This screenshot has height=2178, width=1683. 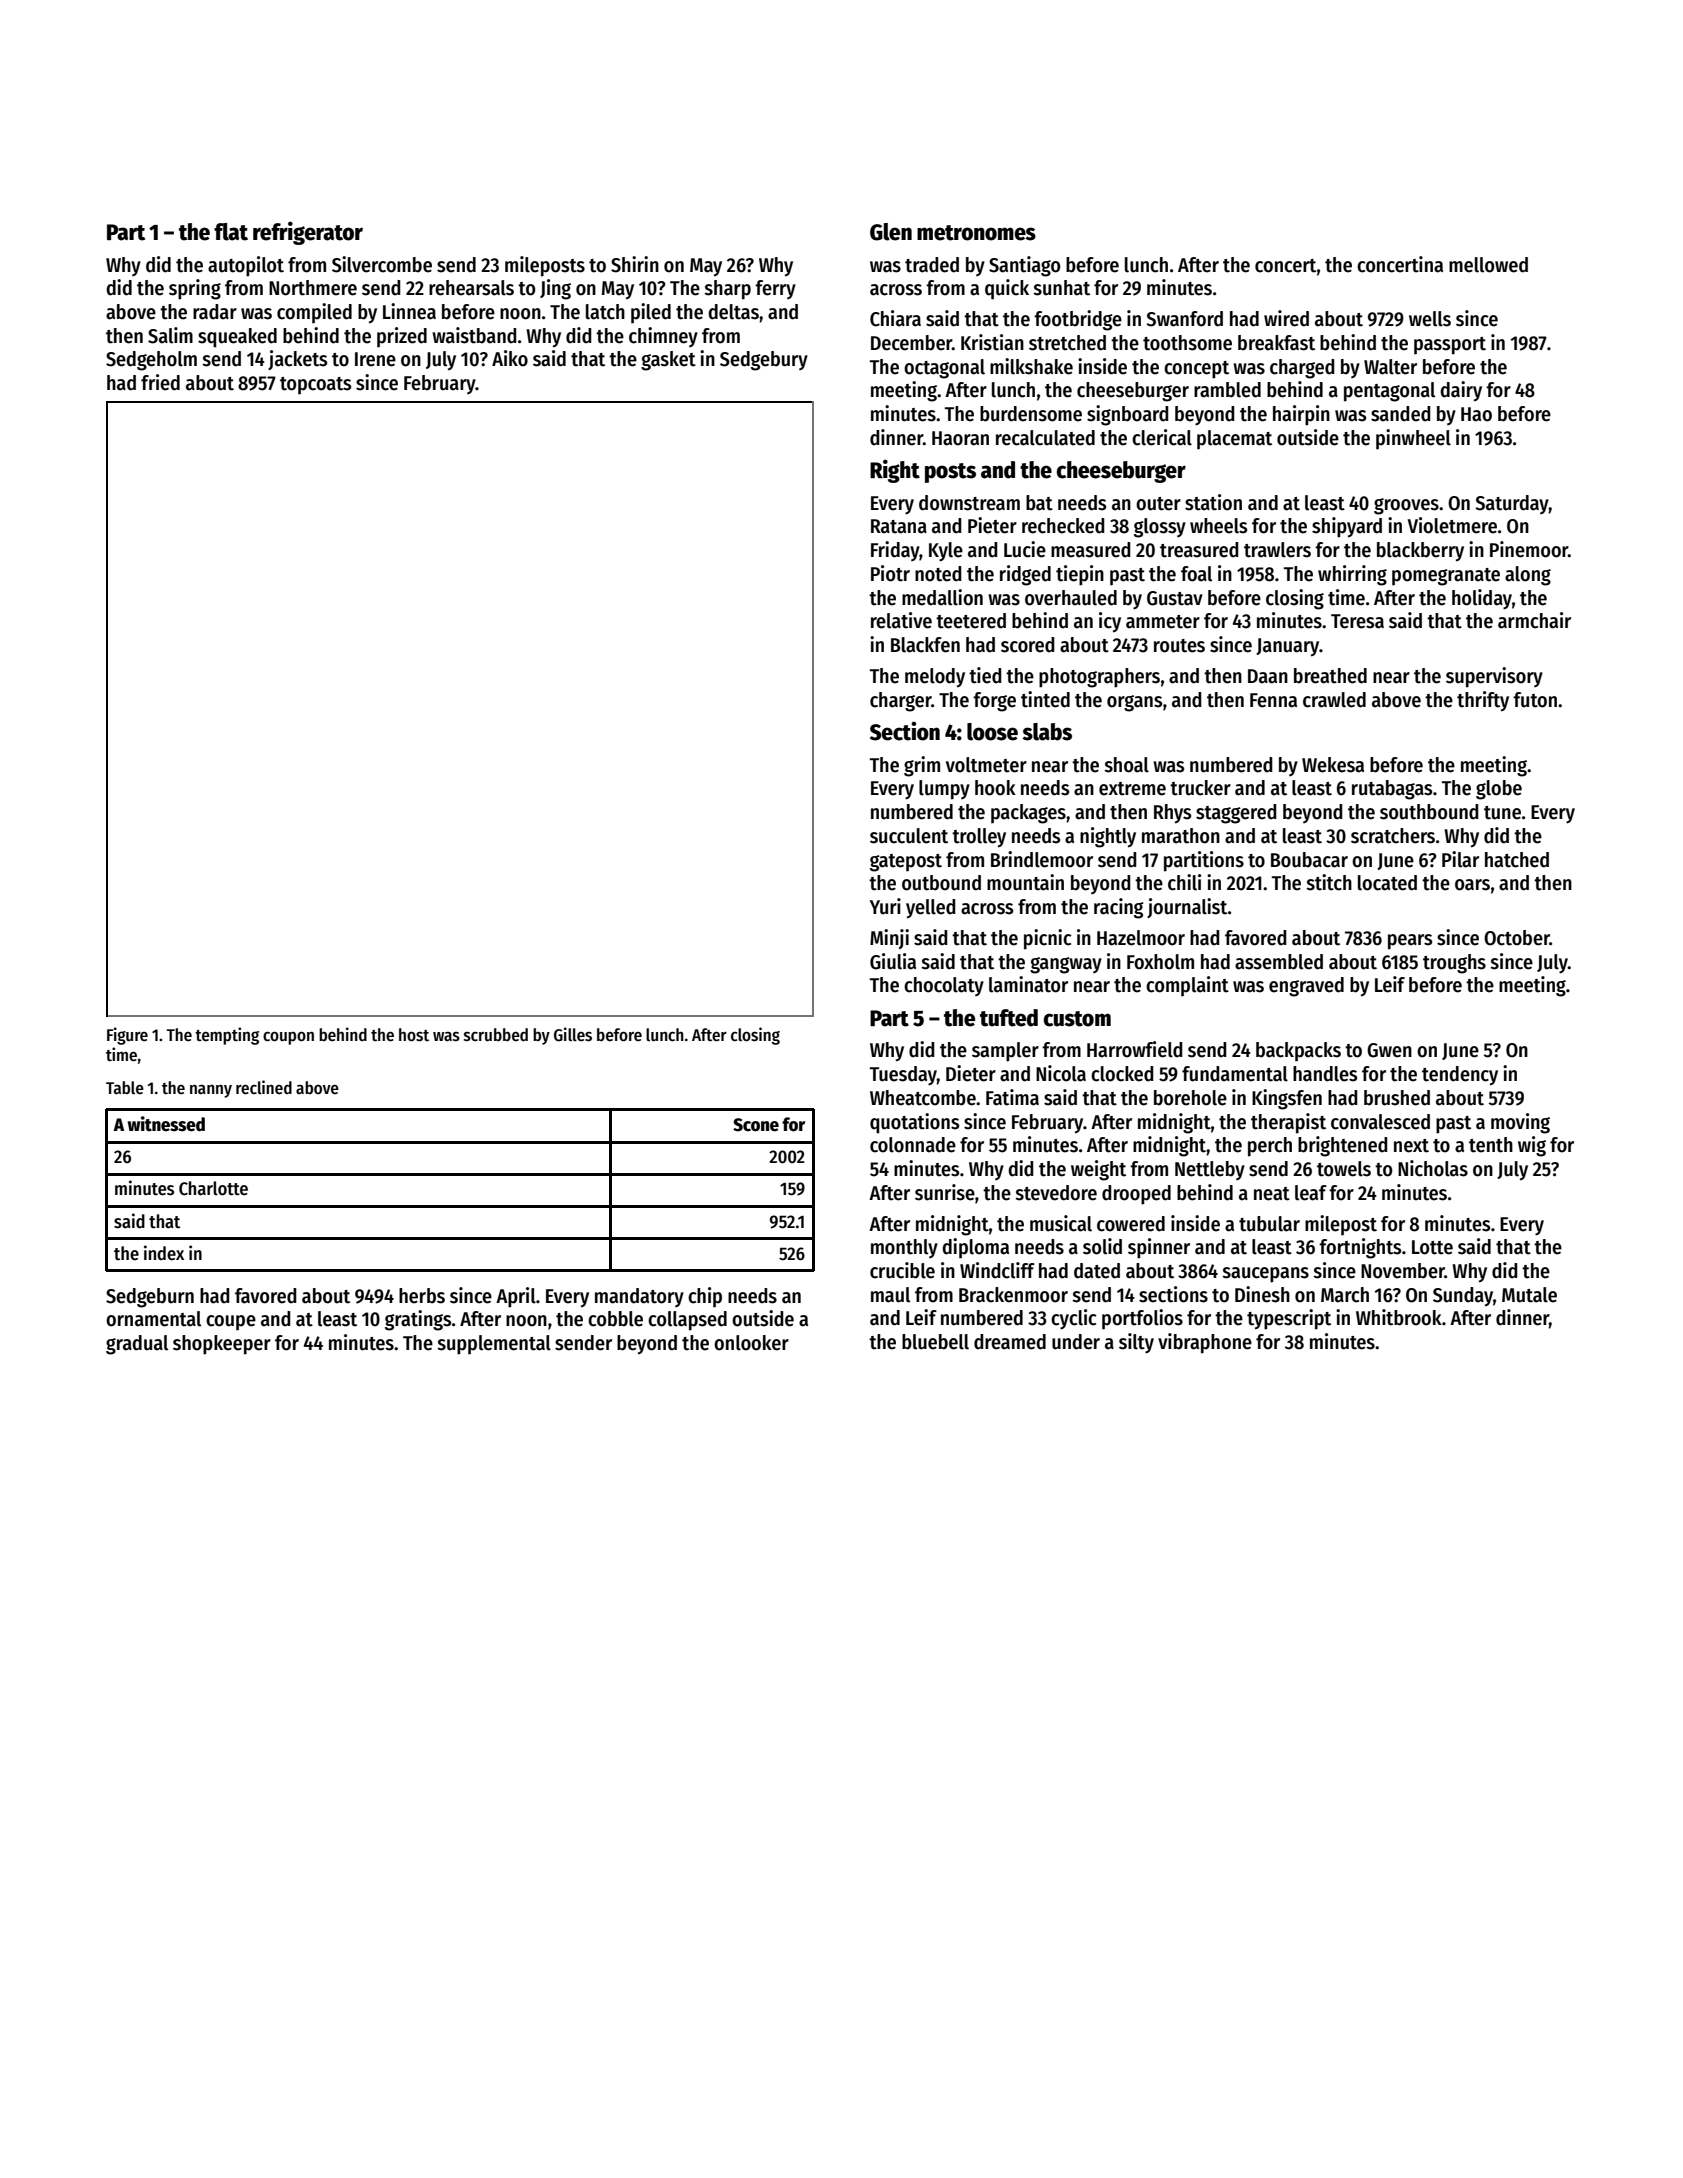 I want to click on scratchers, so click(x=1393, y=836).
